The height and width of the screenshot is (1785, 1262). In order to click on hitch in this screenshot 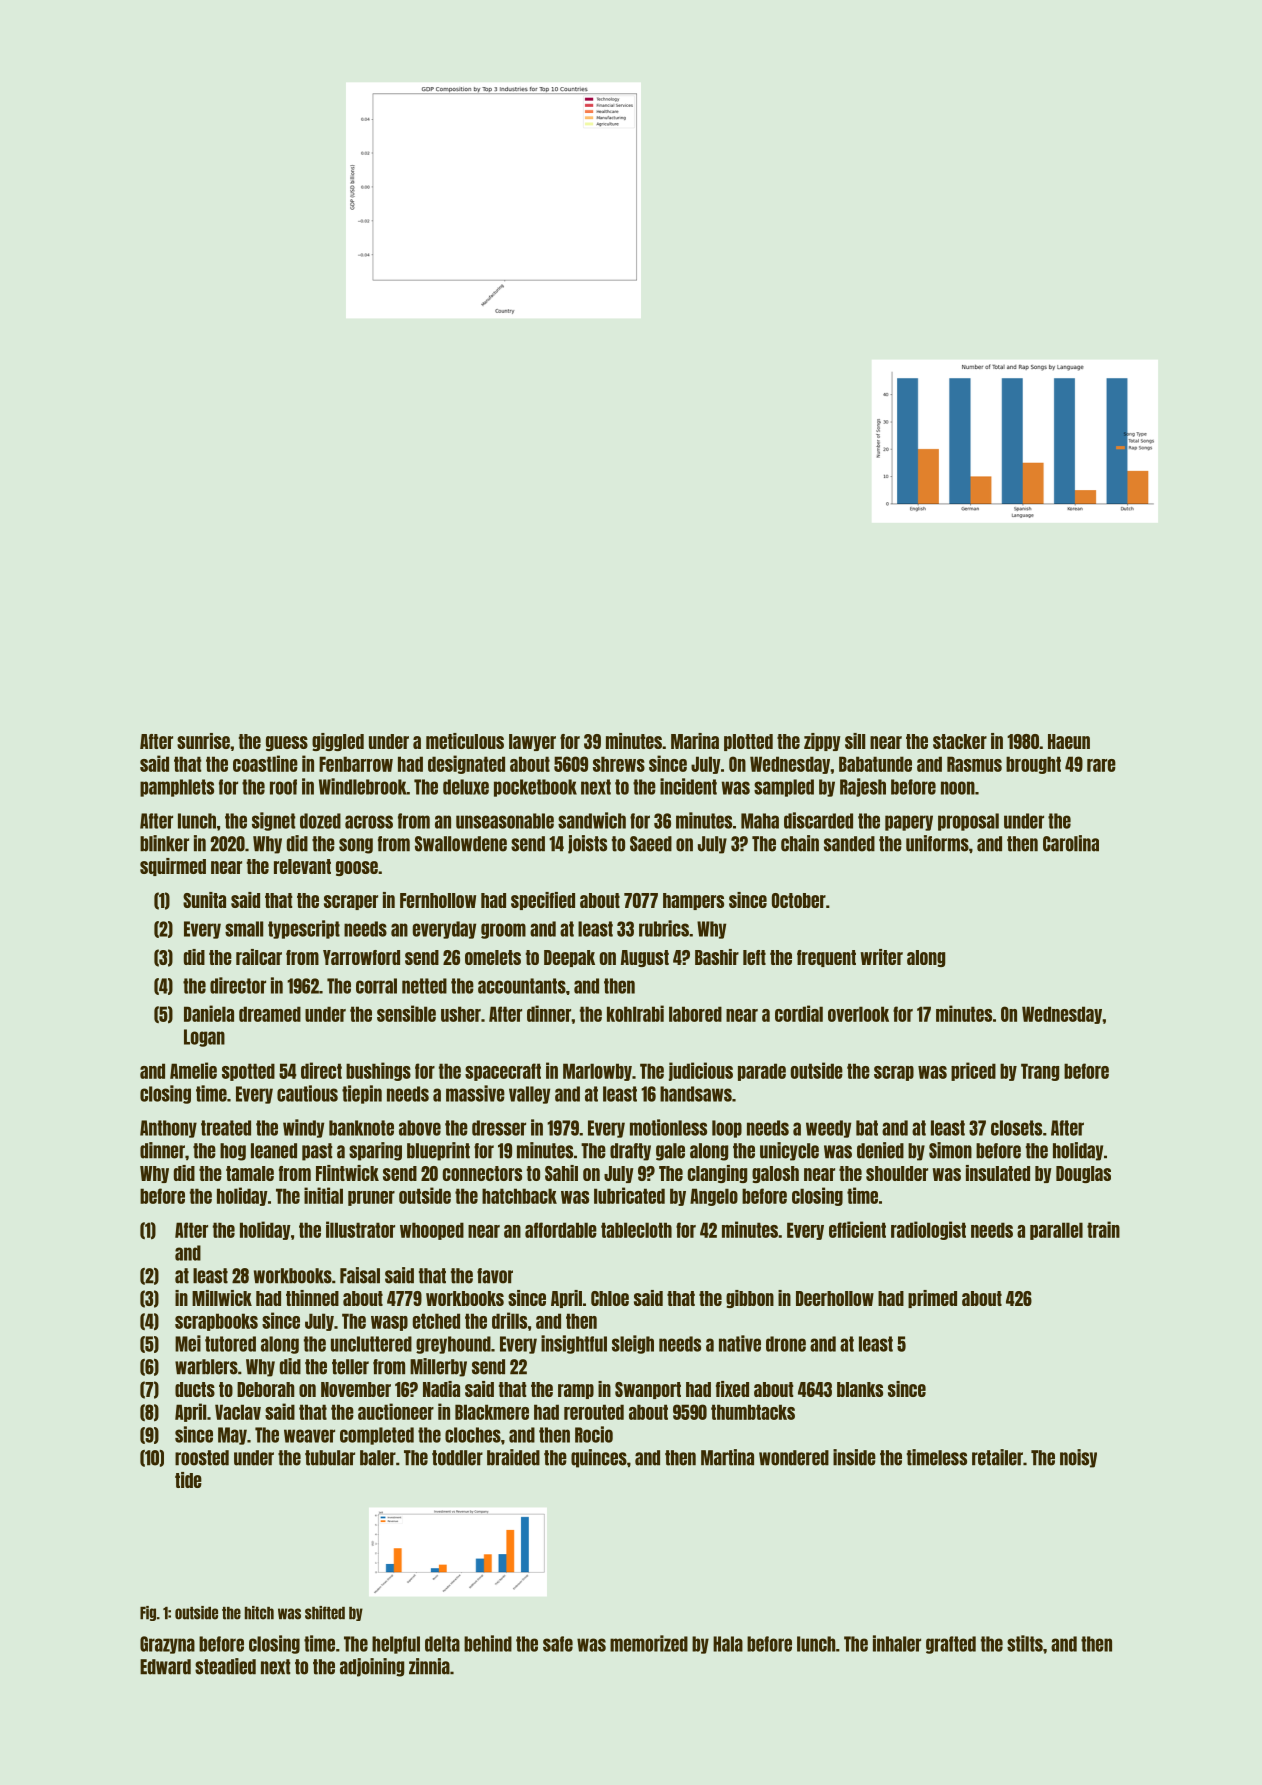, I will do `click(259, 1613)`.
